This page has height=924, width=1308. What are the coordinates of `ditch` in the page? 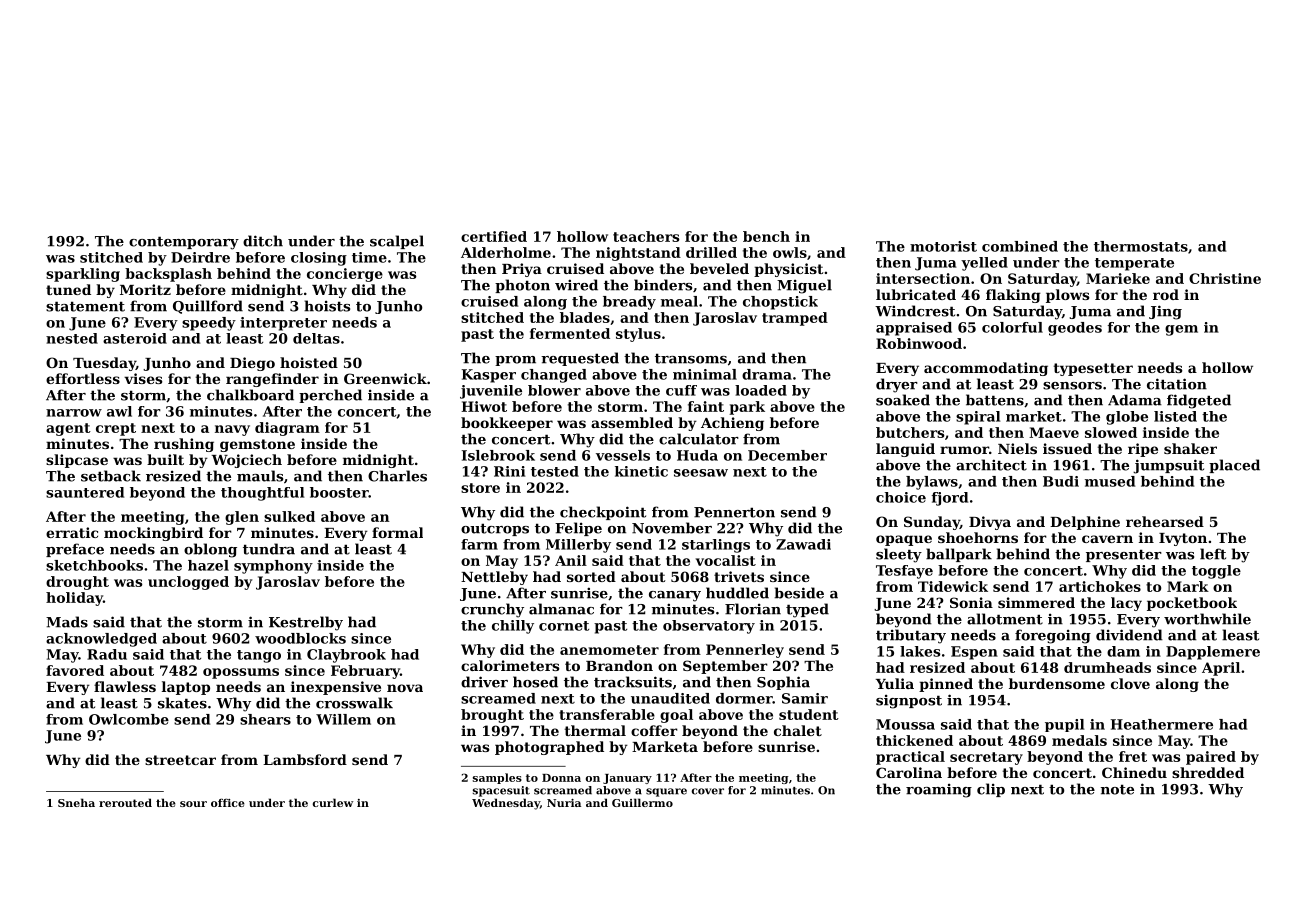 It's located at (263, 241).
